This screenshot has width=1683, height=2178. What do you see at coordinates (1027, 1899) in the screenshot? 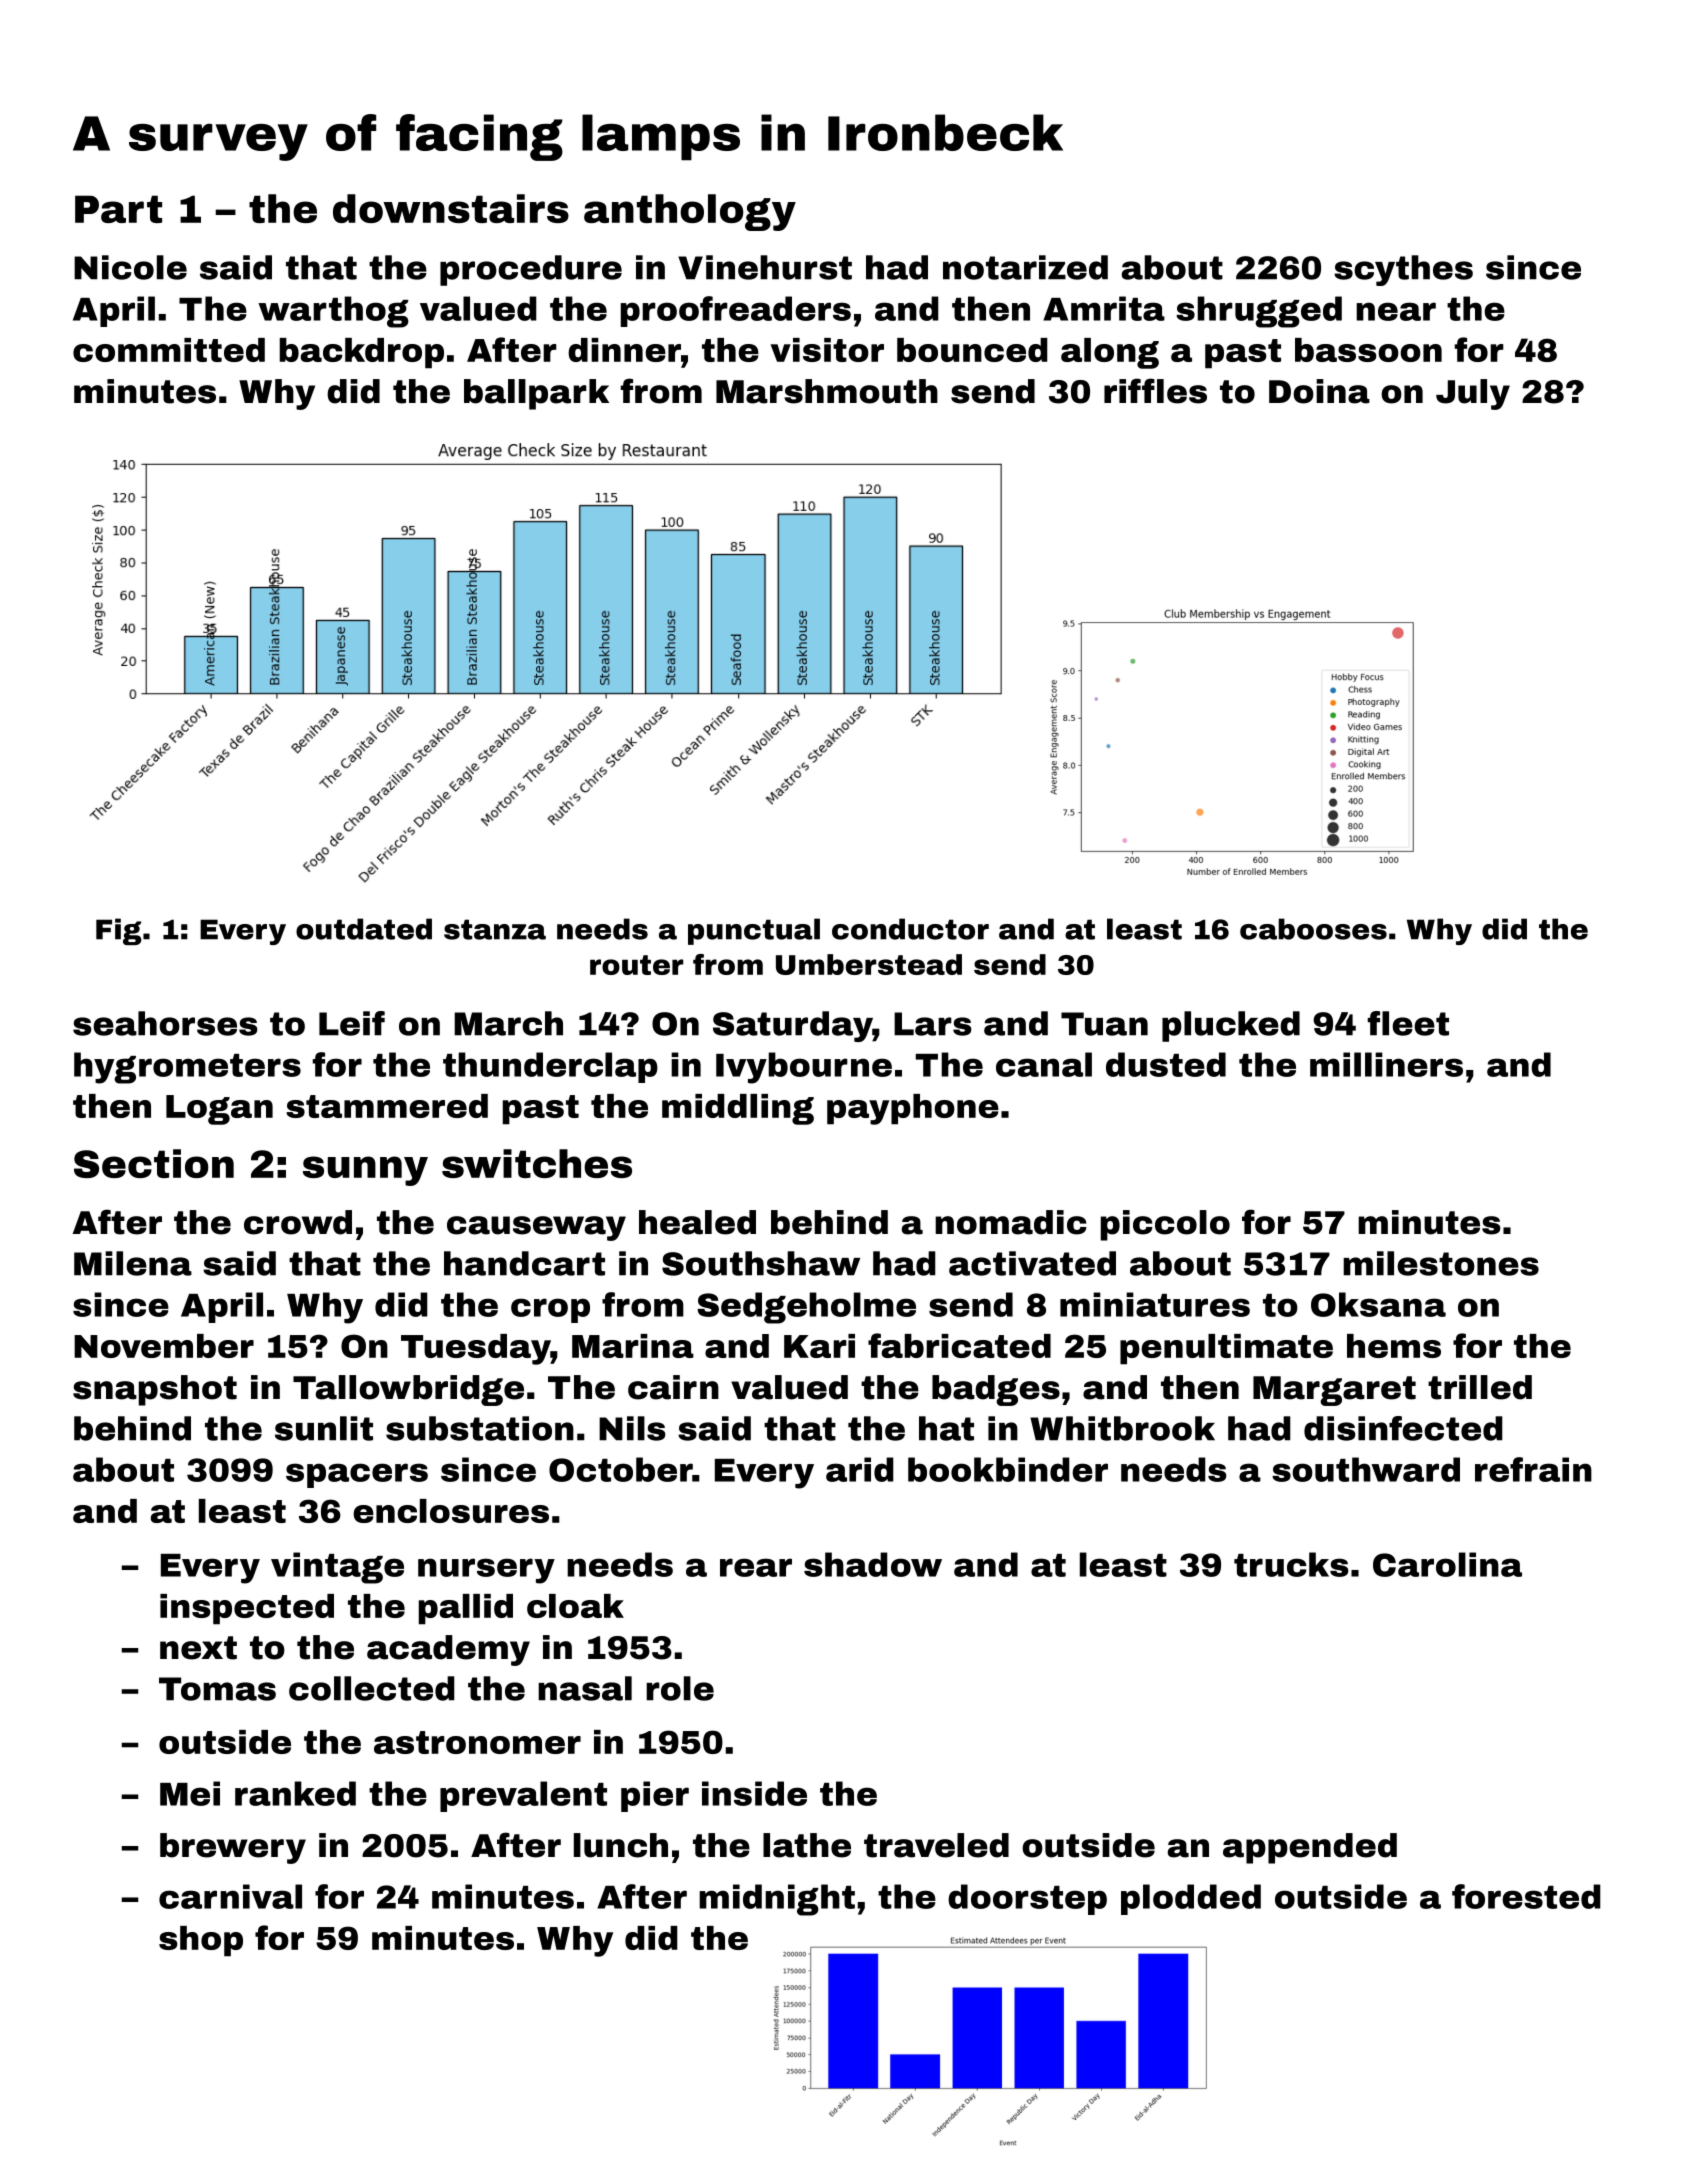
I see `doorstep` at bounding box center [1027, 1899].
